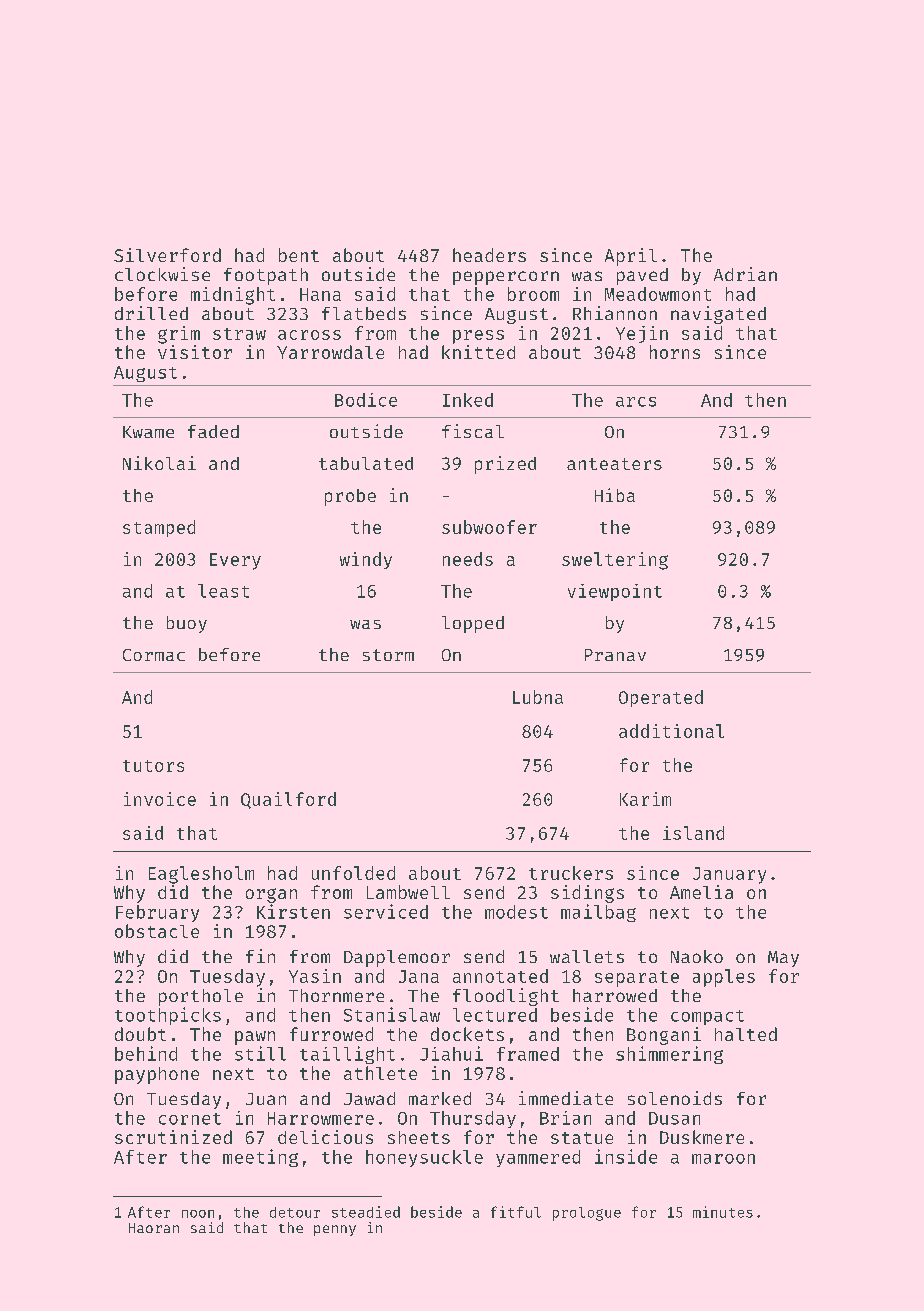 The image size is (924, 1311). Describe the element at coordinates (173, 1137) in the screenshot. I see `scrutinized` at that location.
